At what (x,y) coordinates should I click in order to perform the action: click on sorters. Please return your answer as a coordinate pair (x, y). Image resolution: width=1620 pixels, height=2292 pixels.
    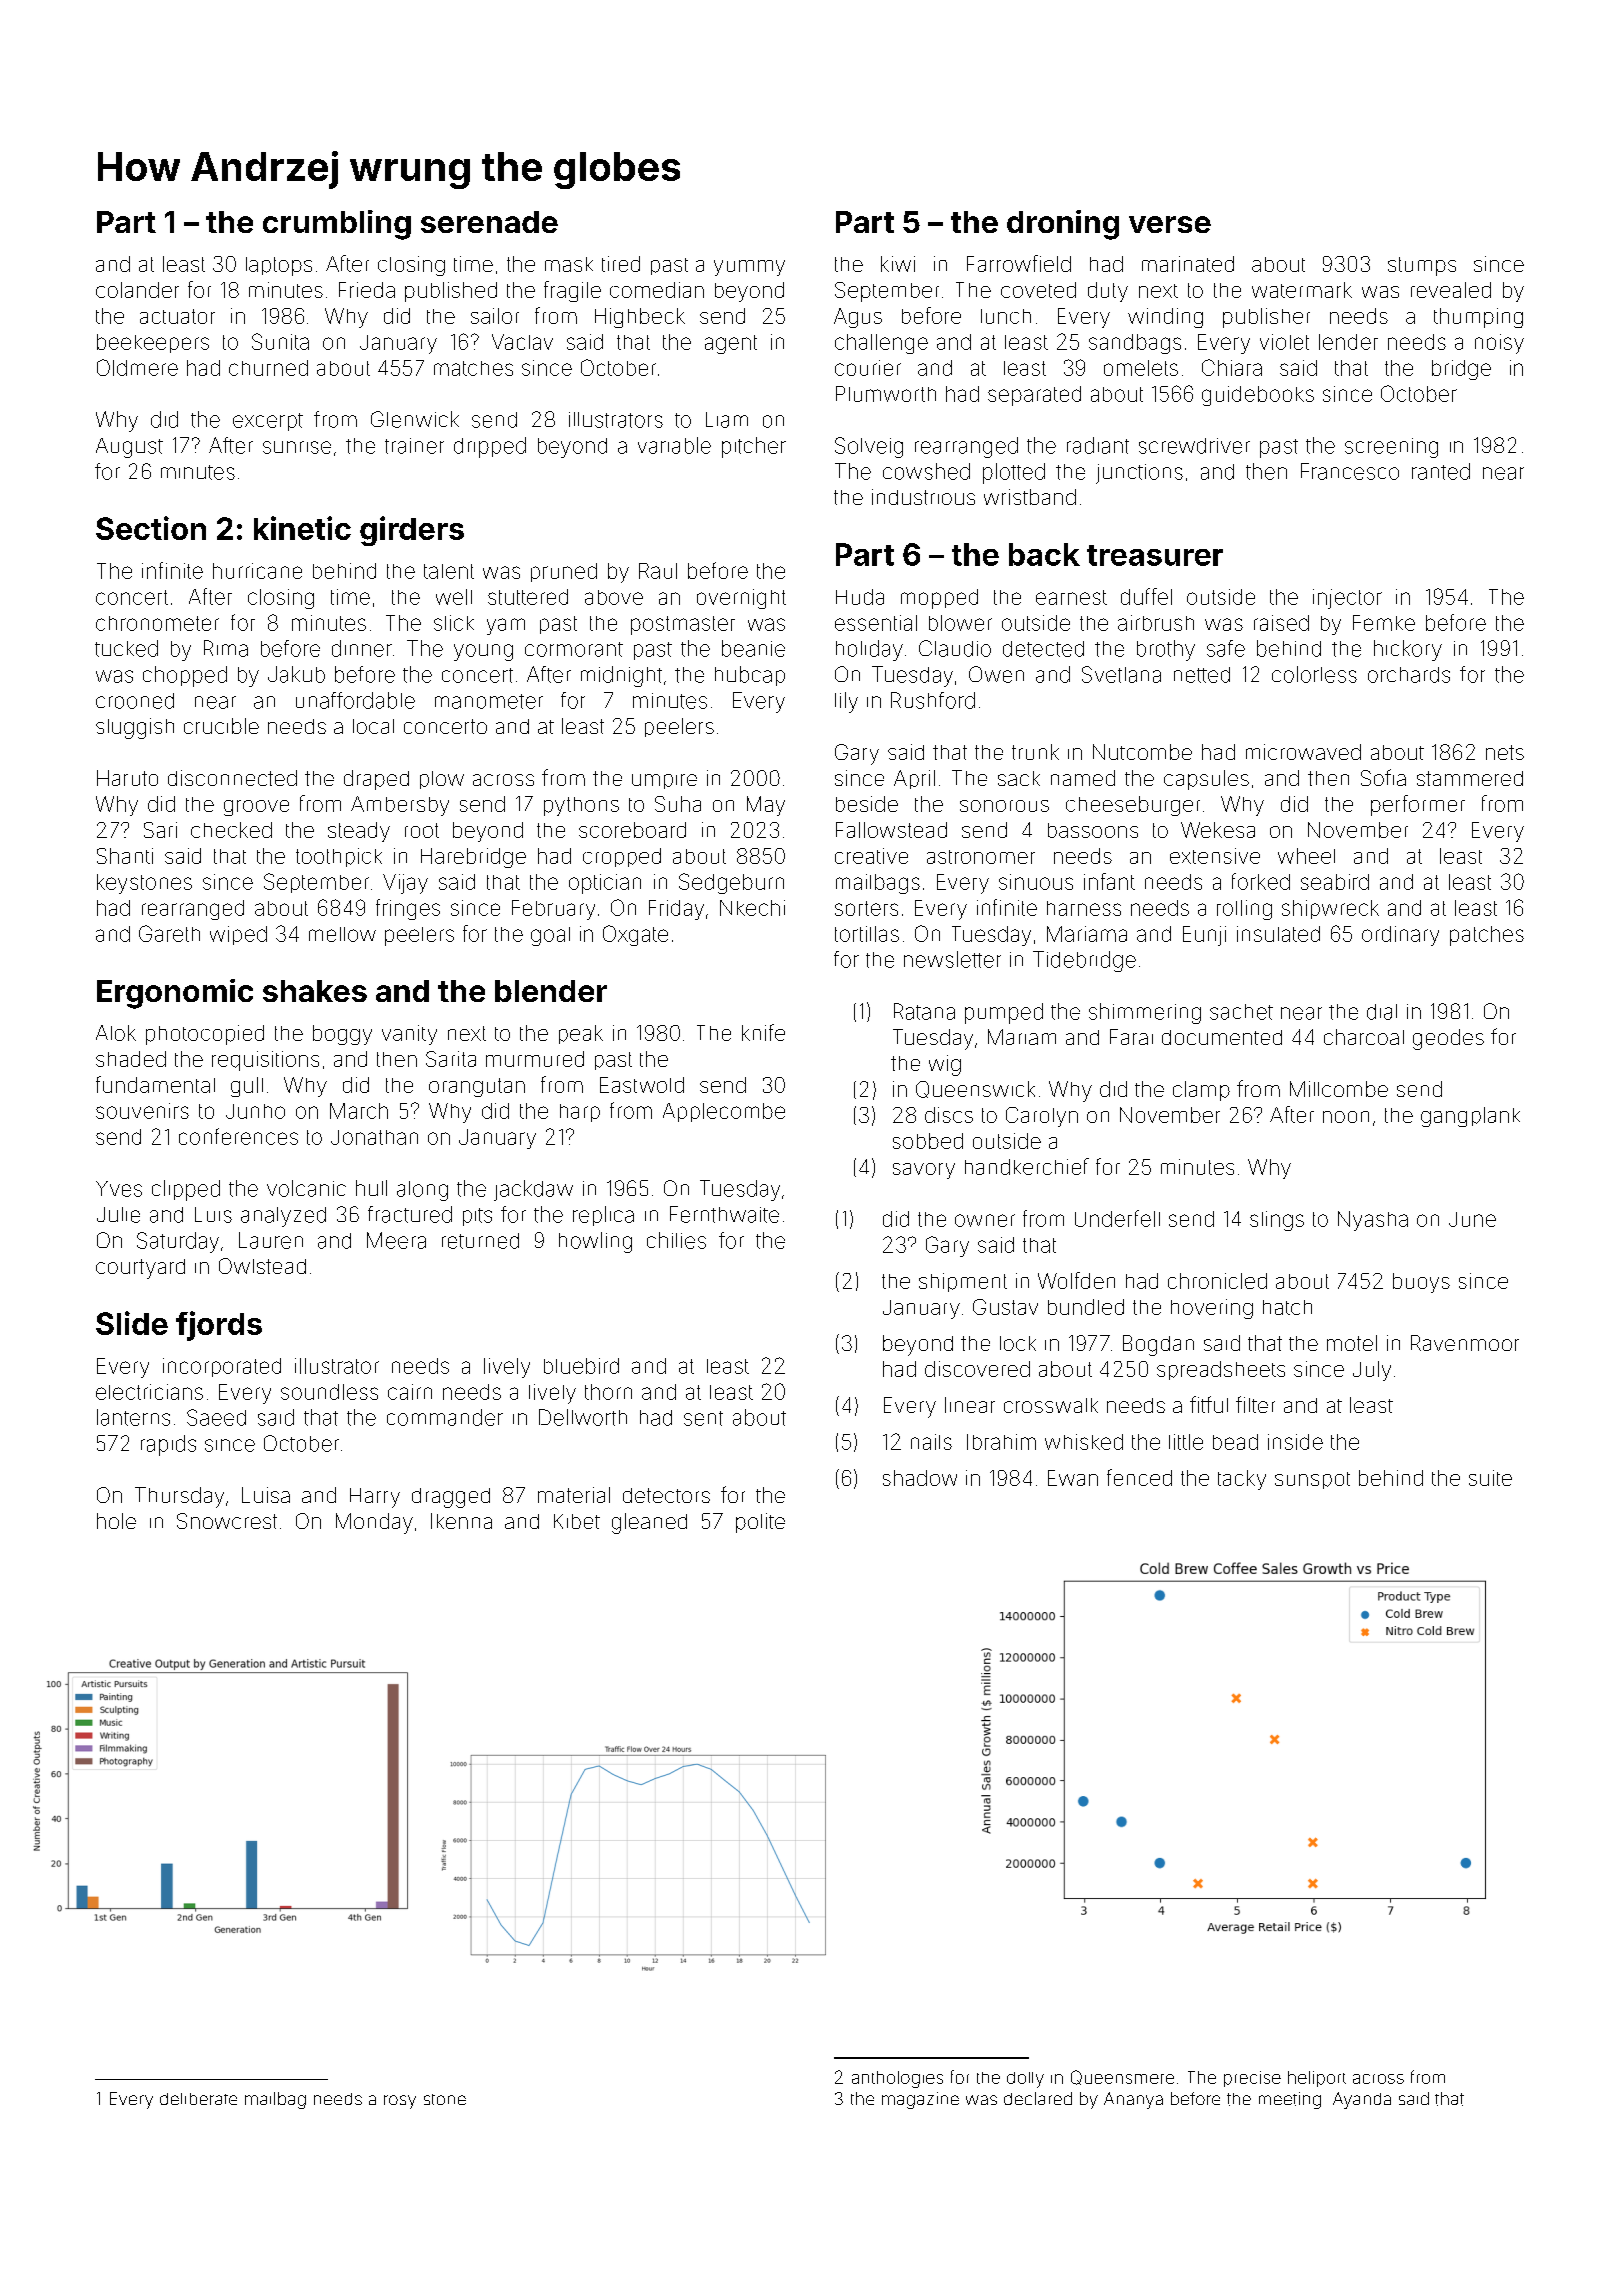
    Looking at the image, I should click on (866, 908).
